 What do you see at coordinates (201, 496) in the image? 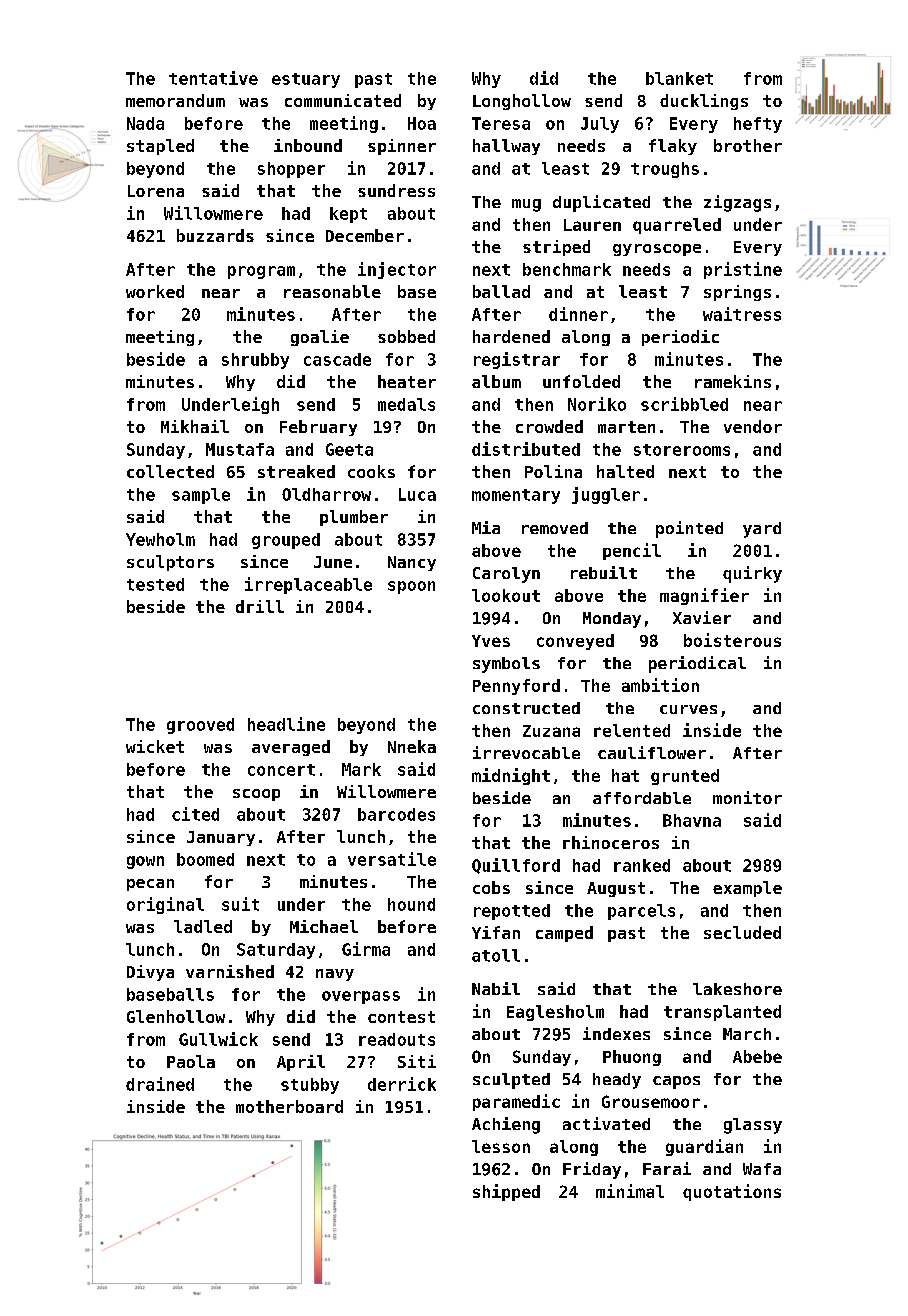
I see `sample` at bounding box center [201, 496].
